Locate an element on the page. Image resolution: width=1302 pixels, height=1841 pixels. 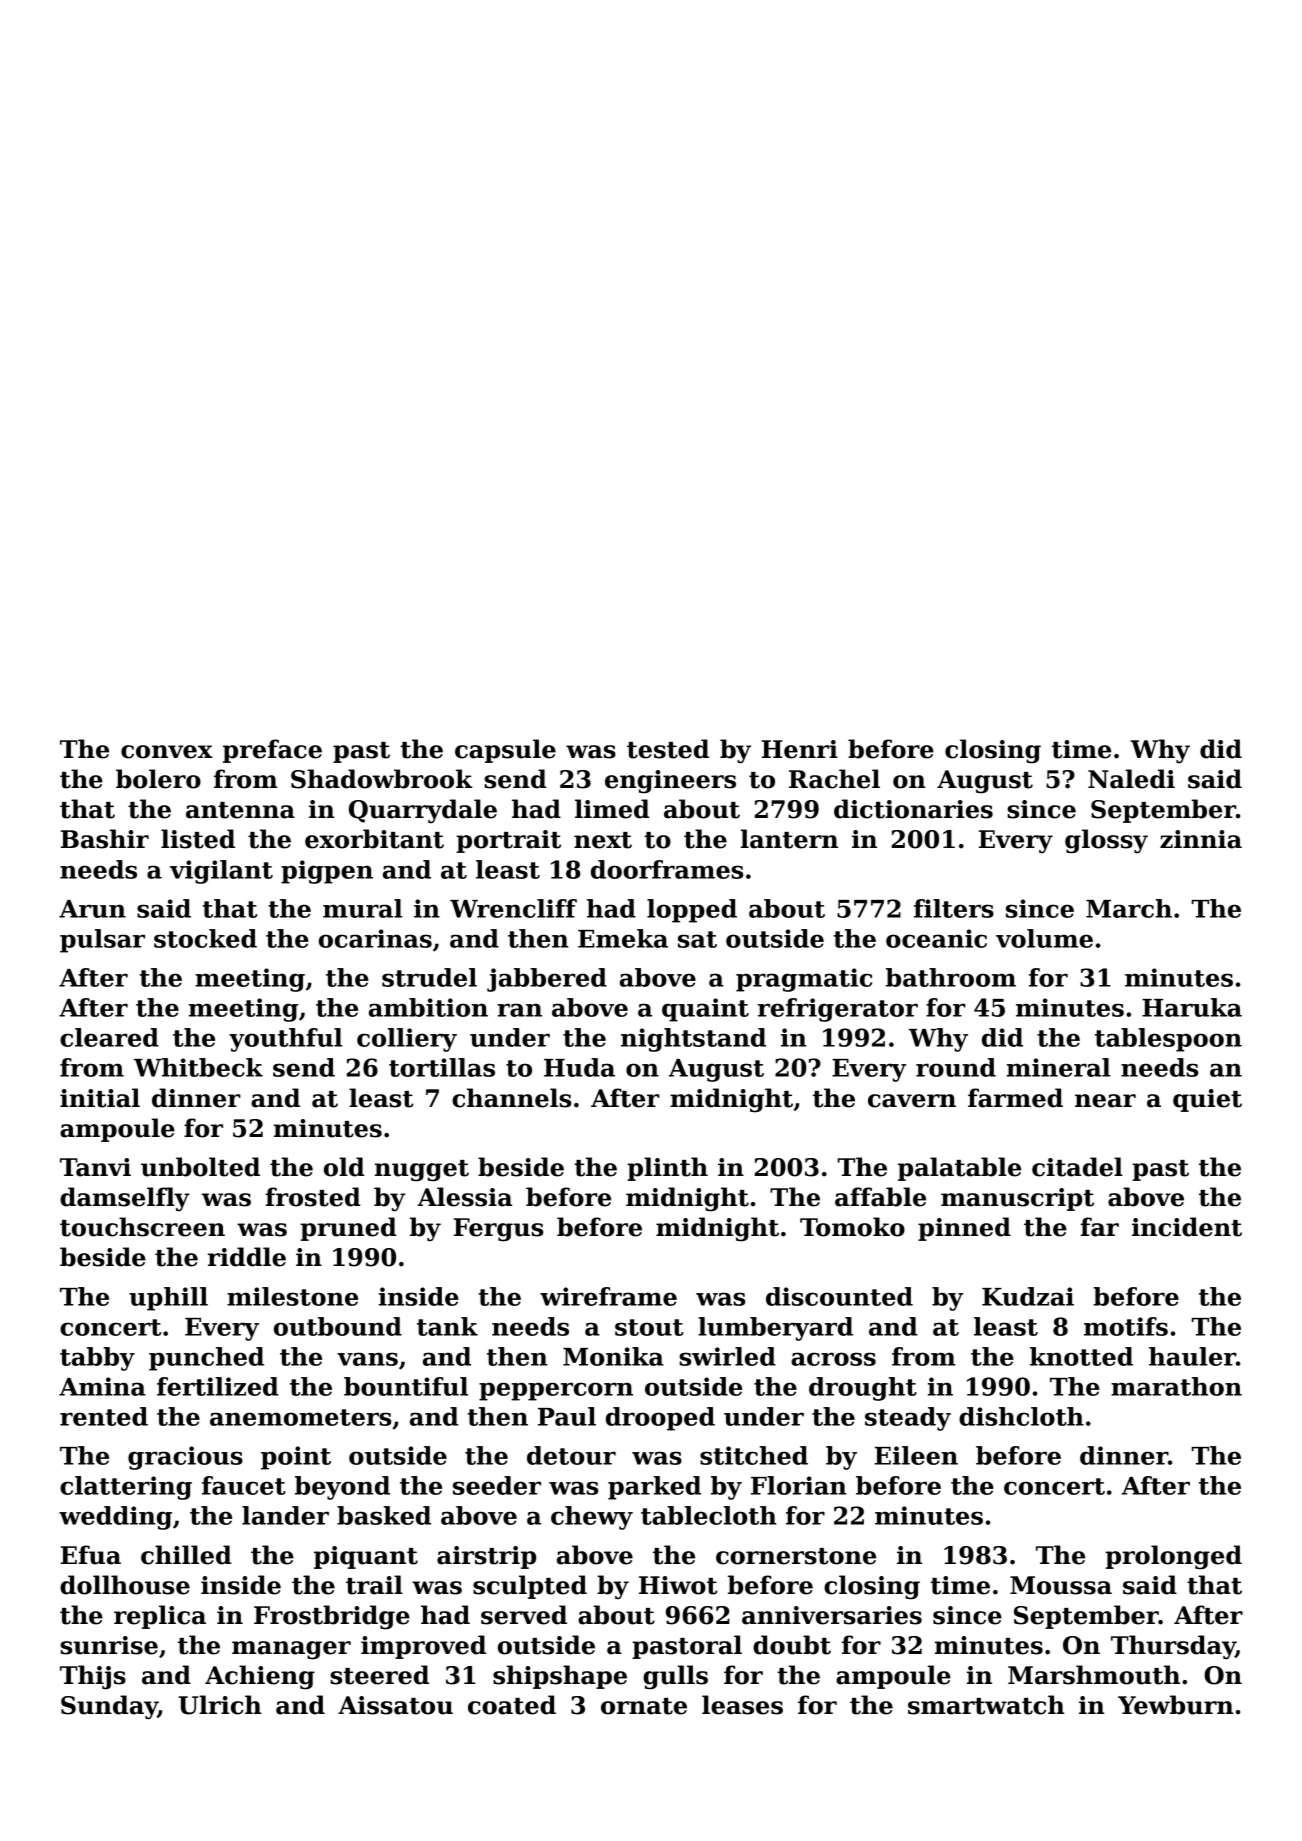
glossy is located at coordinates (1106, 841).
